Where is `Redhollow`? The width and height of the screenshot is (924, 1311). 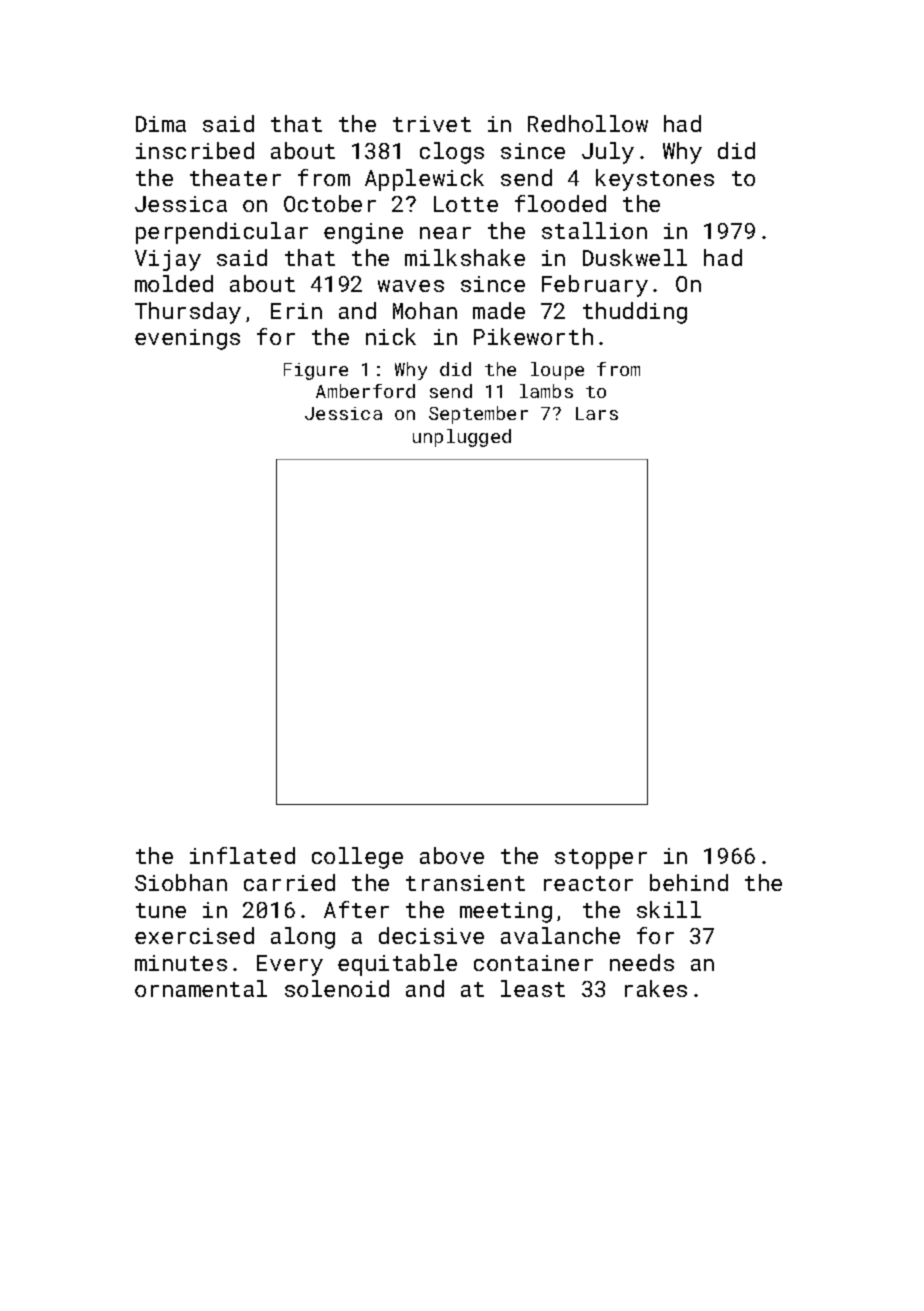 Redhollow is located at coordinates (588, 123).
